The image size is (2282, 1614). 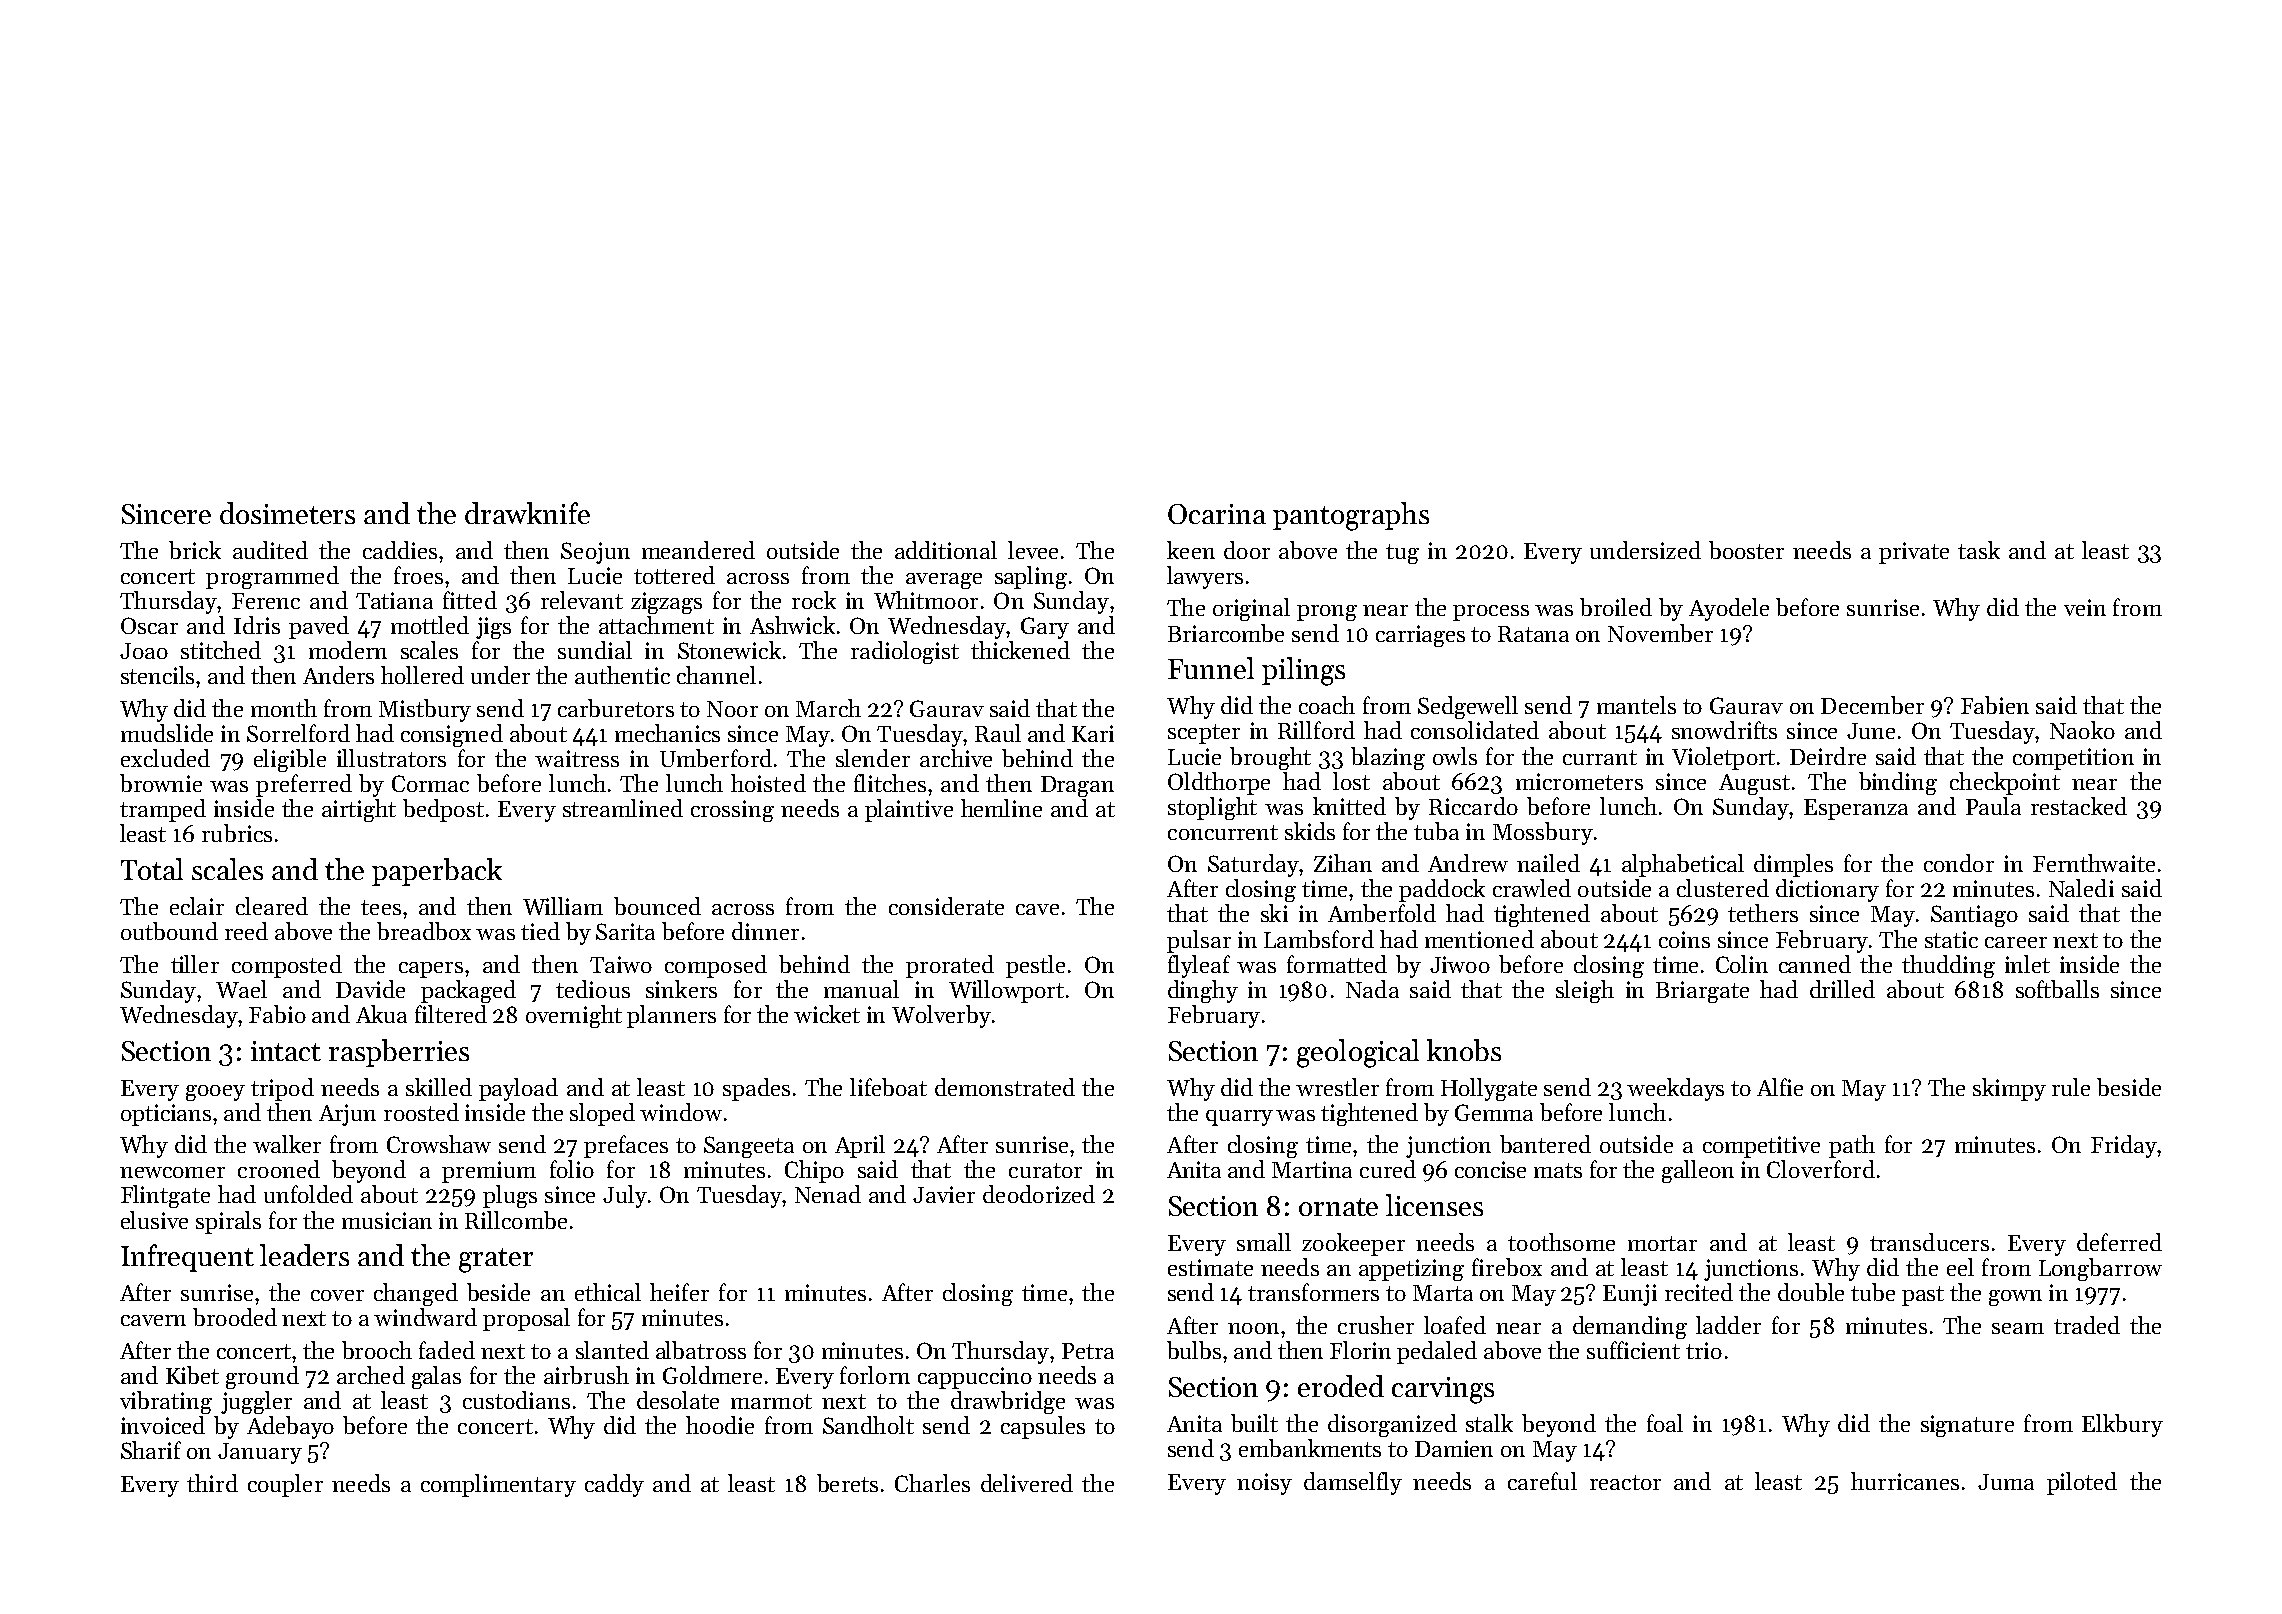 I want to click on Adebayo, so click(x=290, y=1427).
